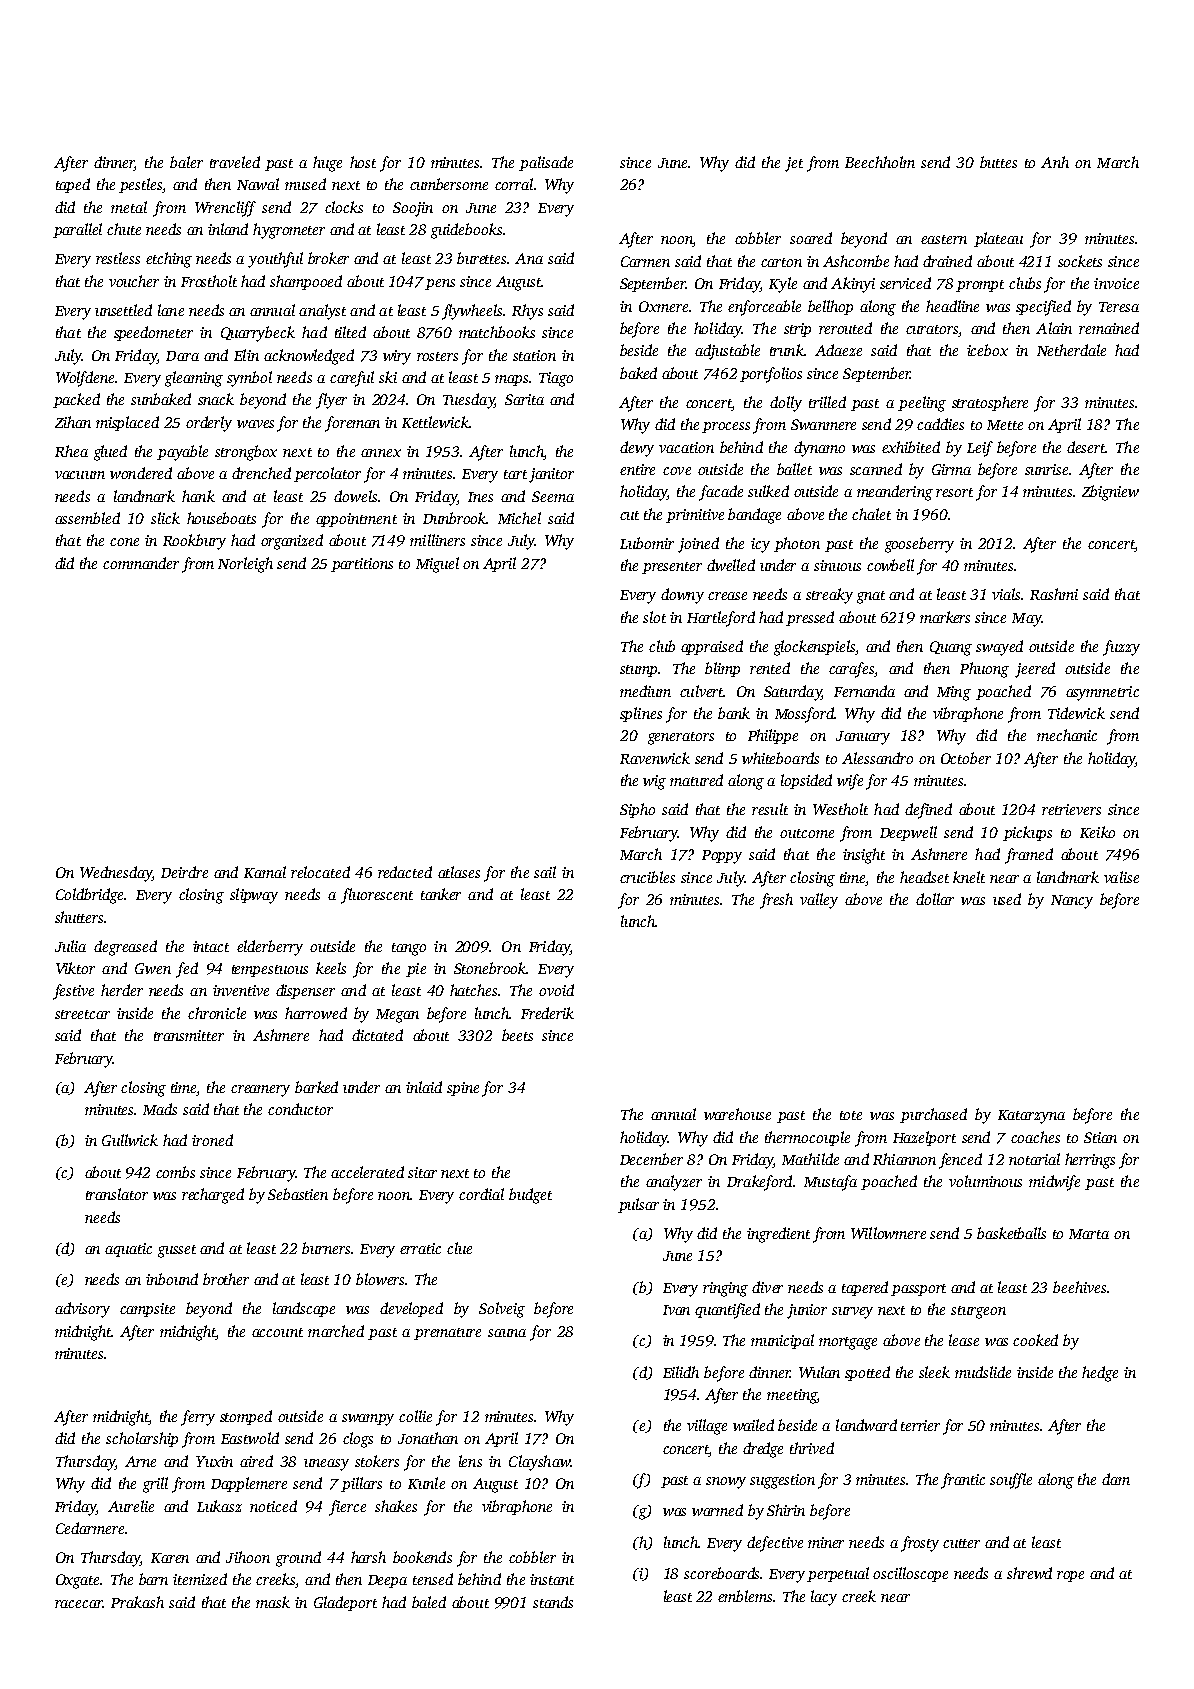  I want to click on facade, so click(721, 493).
